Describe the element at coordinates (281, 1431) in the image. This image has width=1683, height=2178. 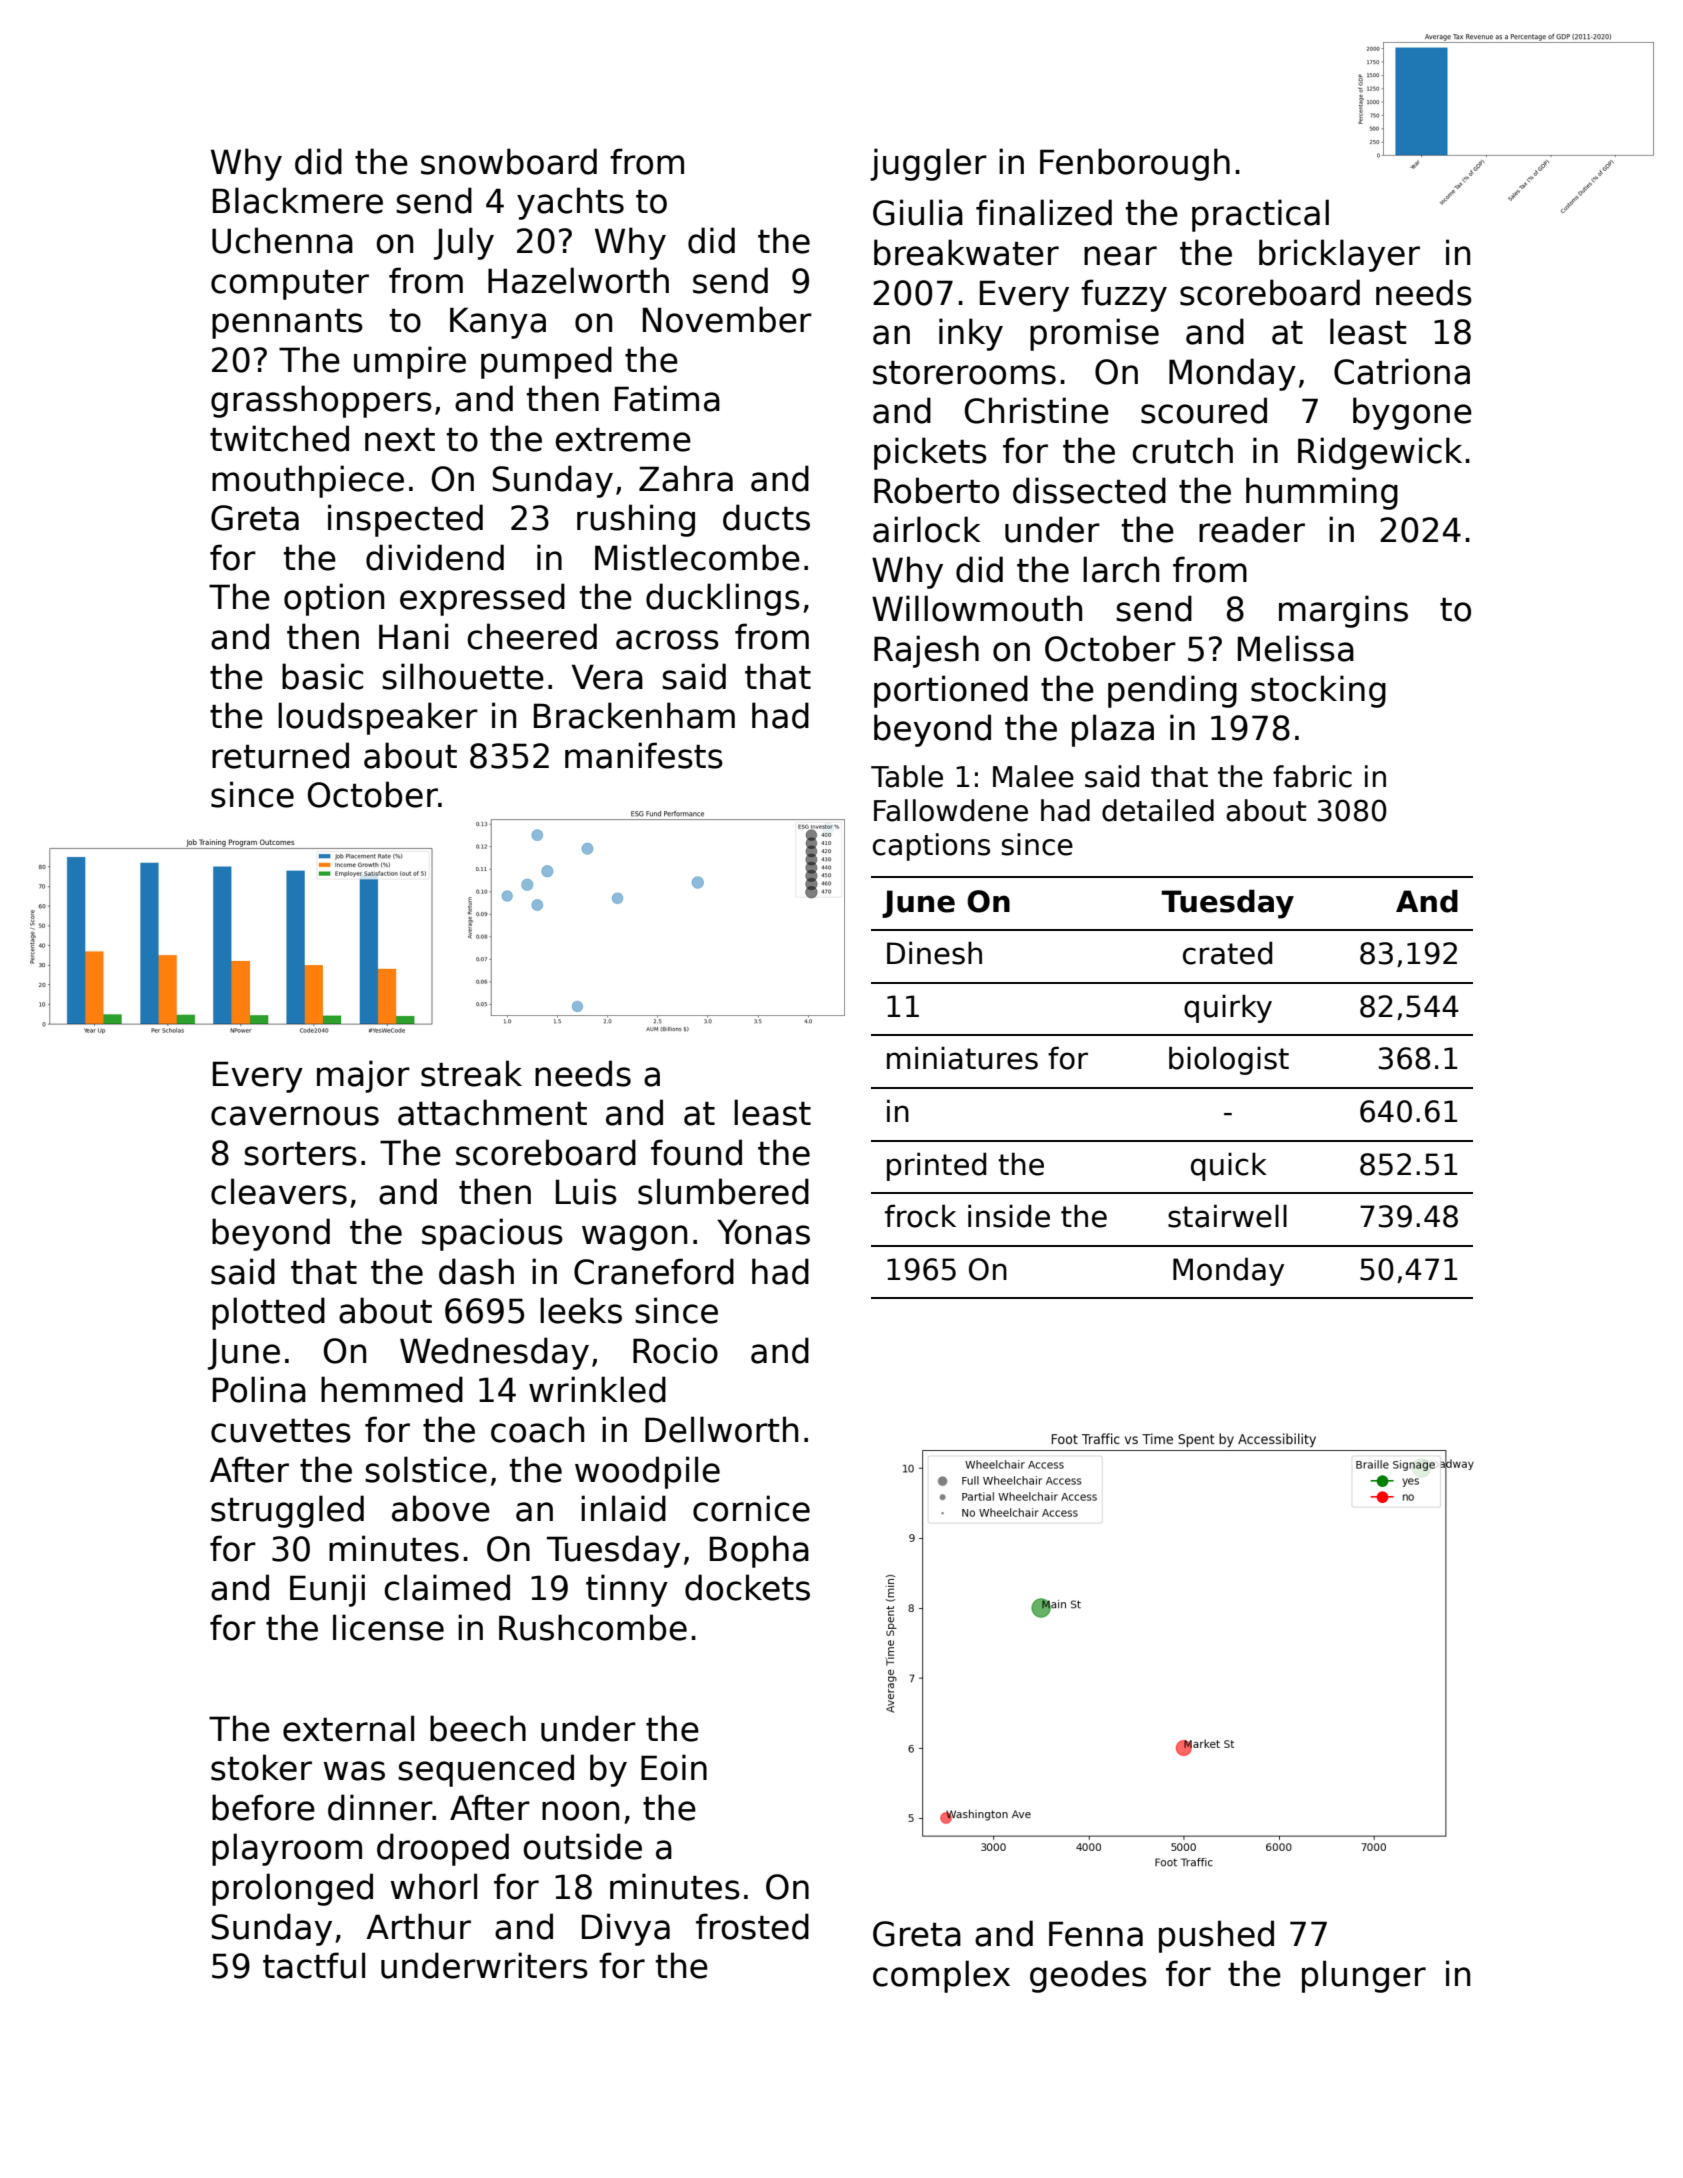
I see `cuvettes` at that location.
